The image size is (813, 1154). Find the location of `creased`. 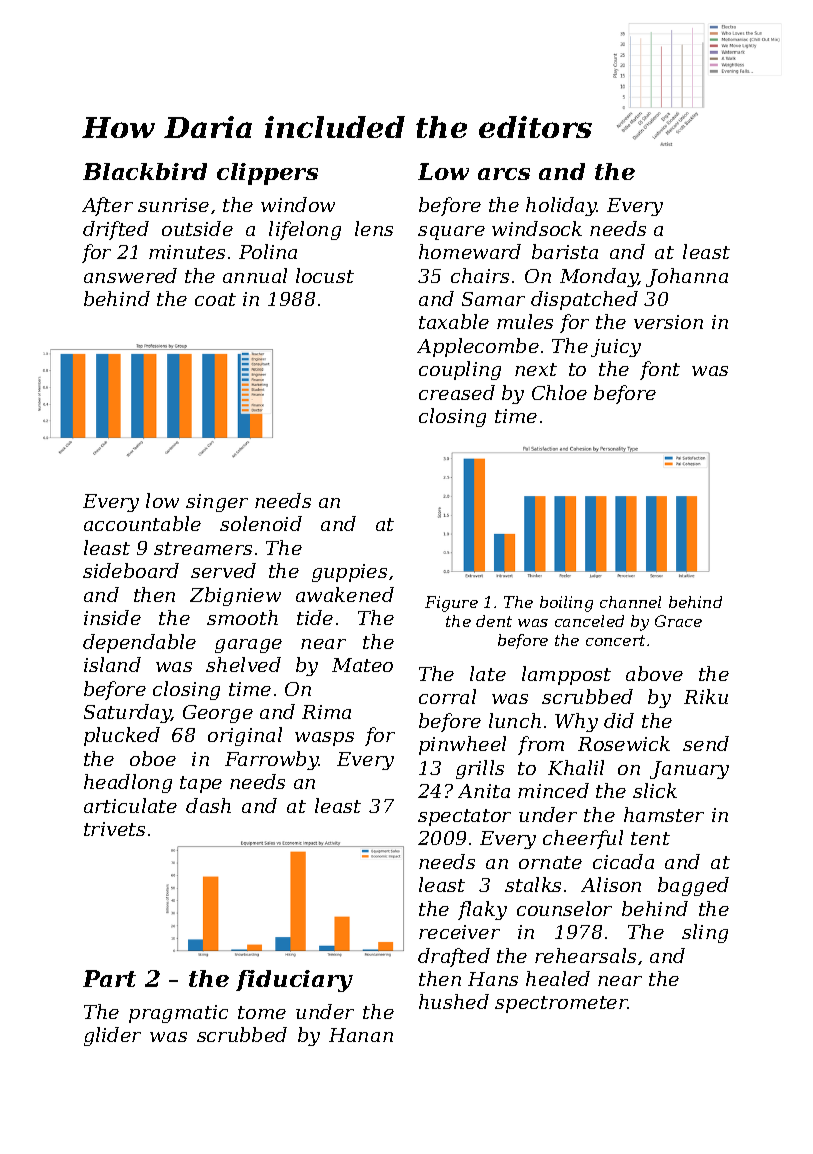

creased is located at coordinates (457, 392).
